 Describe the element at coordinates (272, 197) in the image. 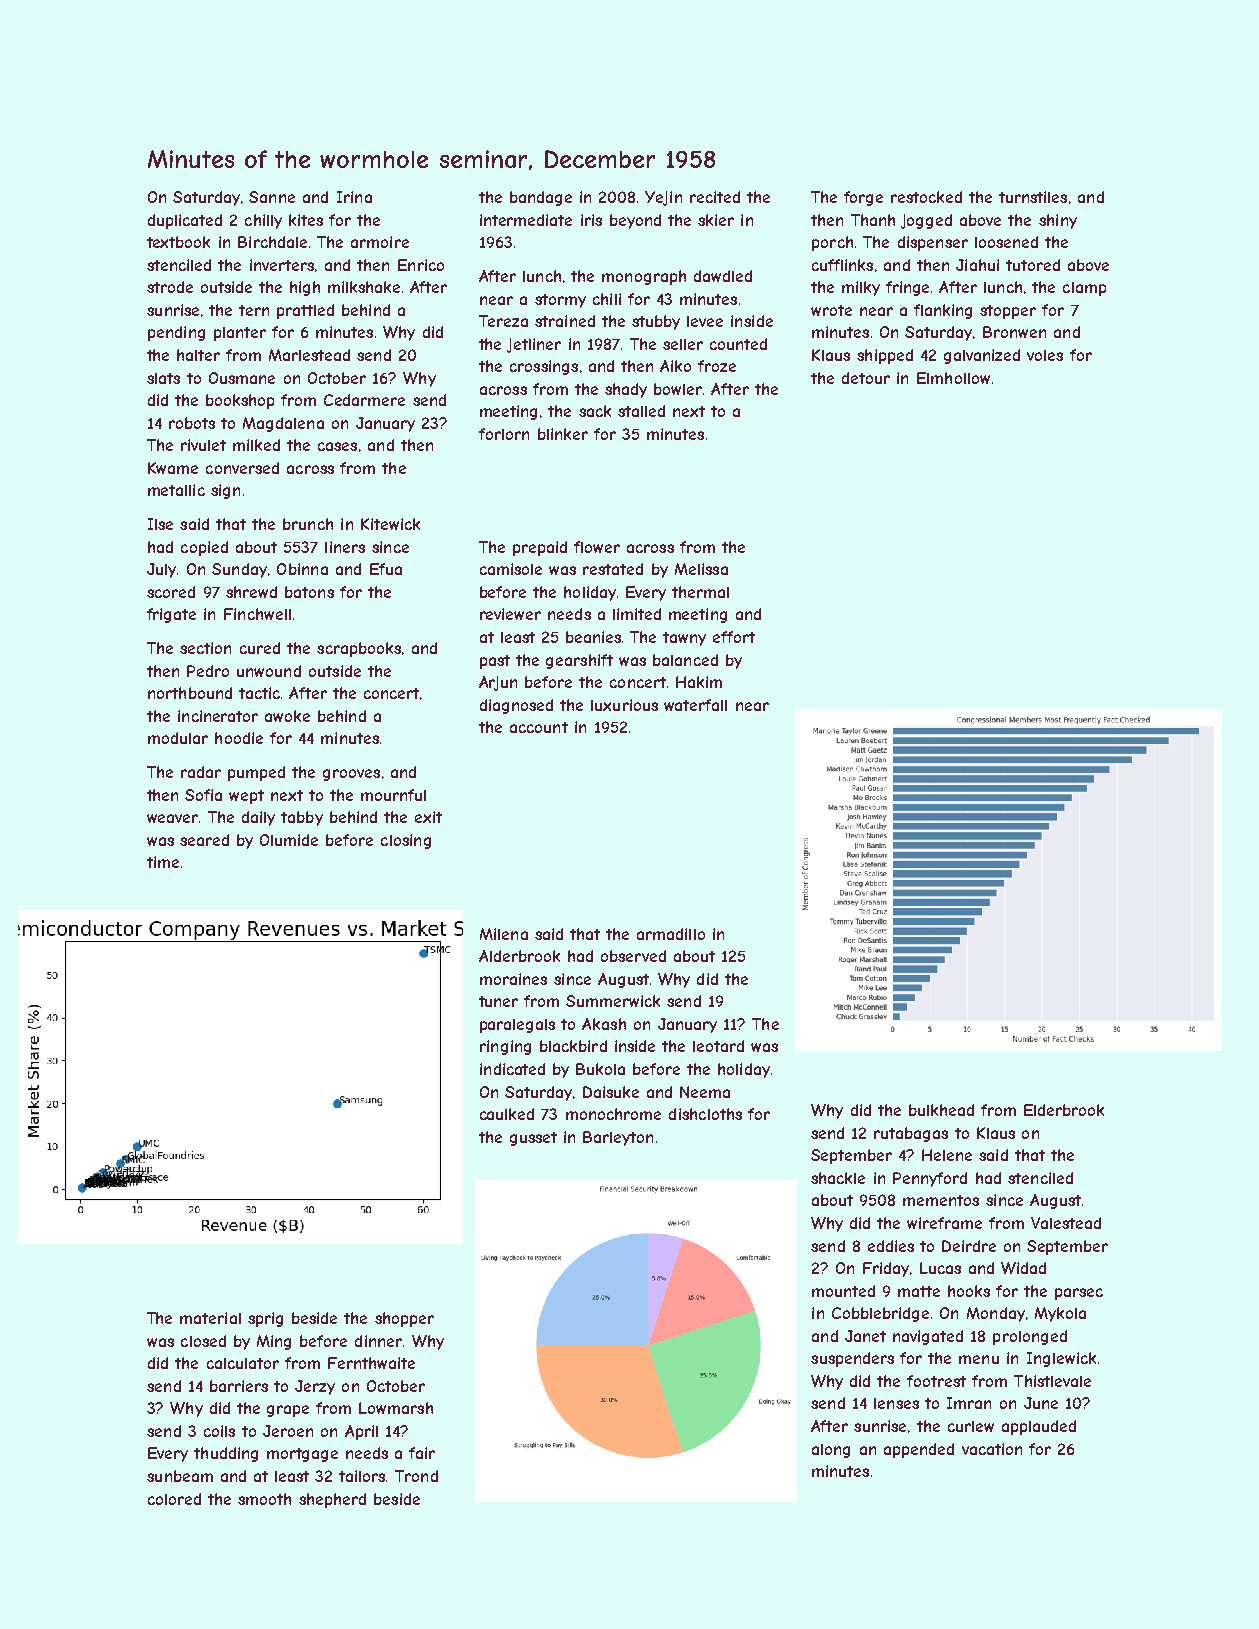

I see `Sanne` at that location.
